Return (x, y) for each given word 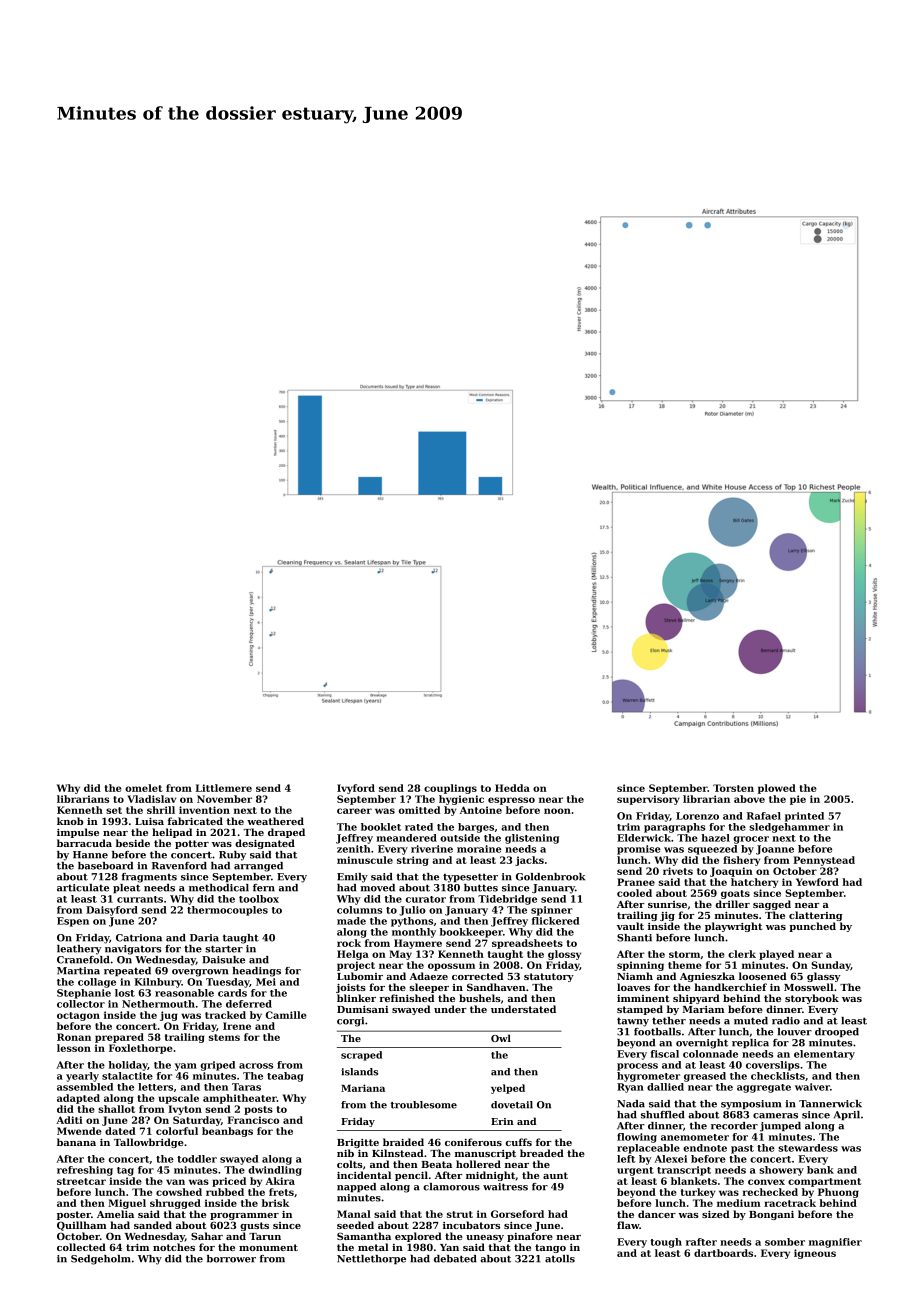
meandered (406, 838)
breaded (542, 1153)
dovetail (512, 1105)
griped (218, 1066)
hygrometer (648, 1077)
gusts (254, 1226)
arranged (258, 867)
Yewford (817, 882)
